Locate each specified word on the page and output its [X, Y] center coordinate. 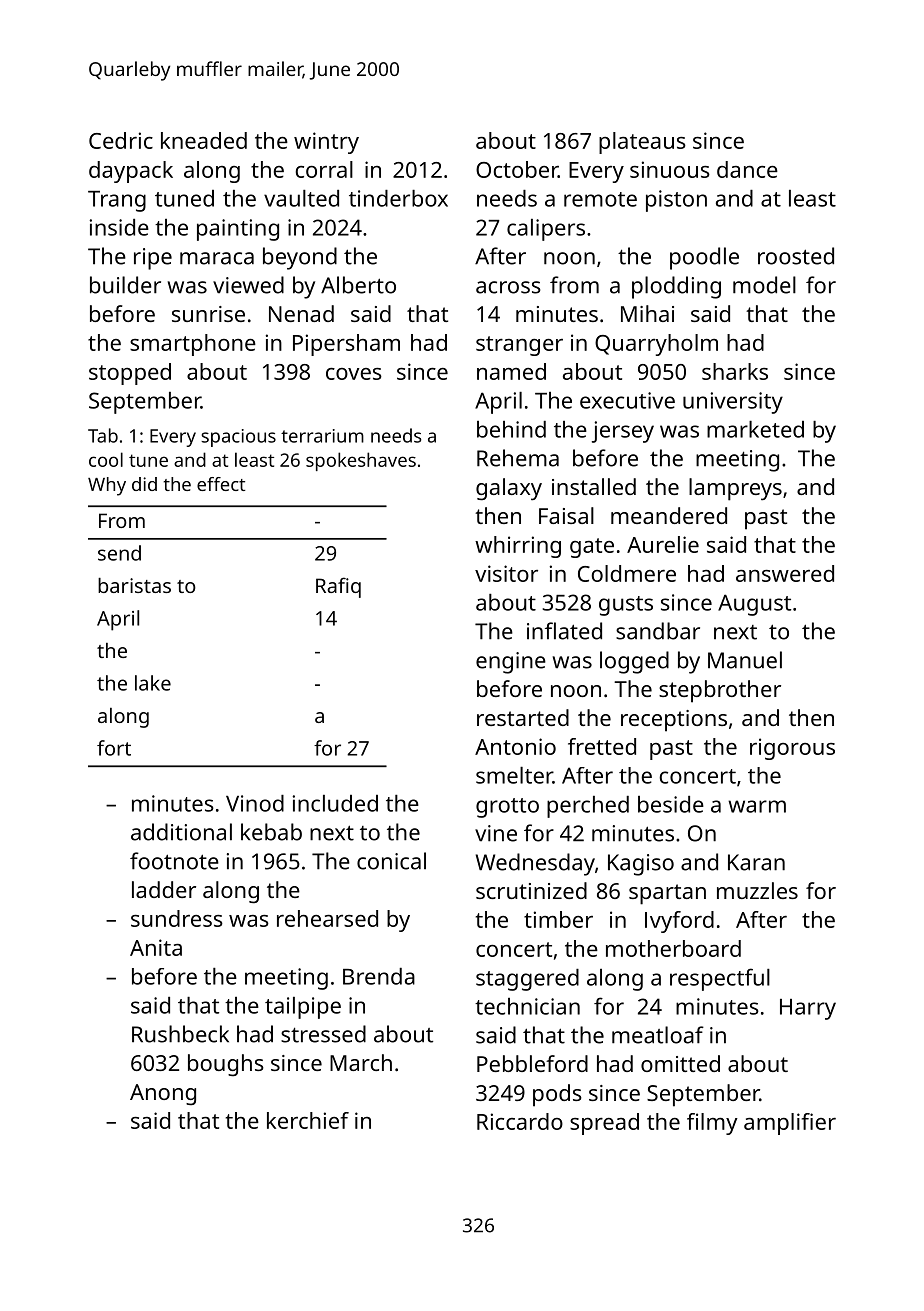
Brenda [379, 976]
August [754, 605]
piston [676, 201]
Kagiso [641, 865]
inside [119, 227]
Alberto [358, 285]
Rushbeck [180, 1034]
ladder [164, 889]
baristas [134, 585]
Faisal [566, 515]
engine [511, 663]
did [144, 484]
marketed [755, 429]
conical [391, 861]
